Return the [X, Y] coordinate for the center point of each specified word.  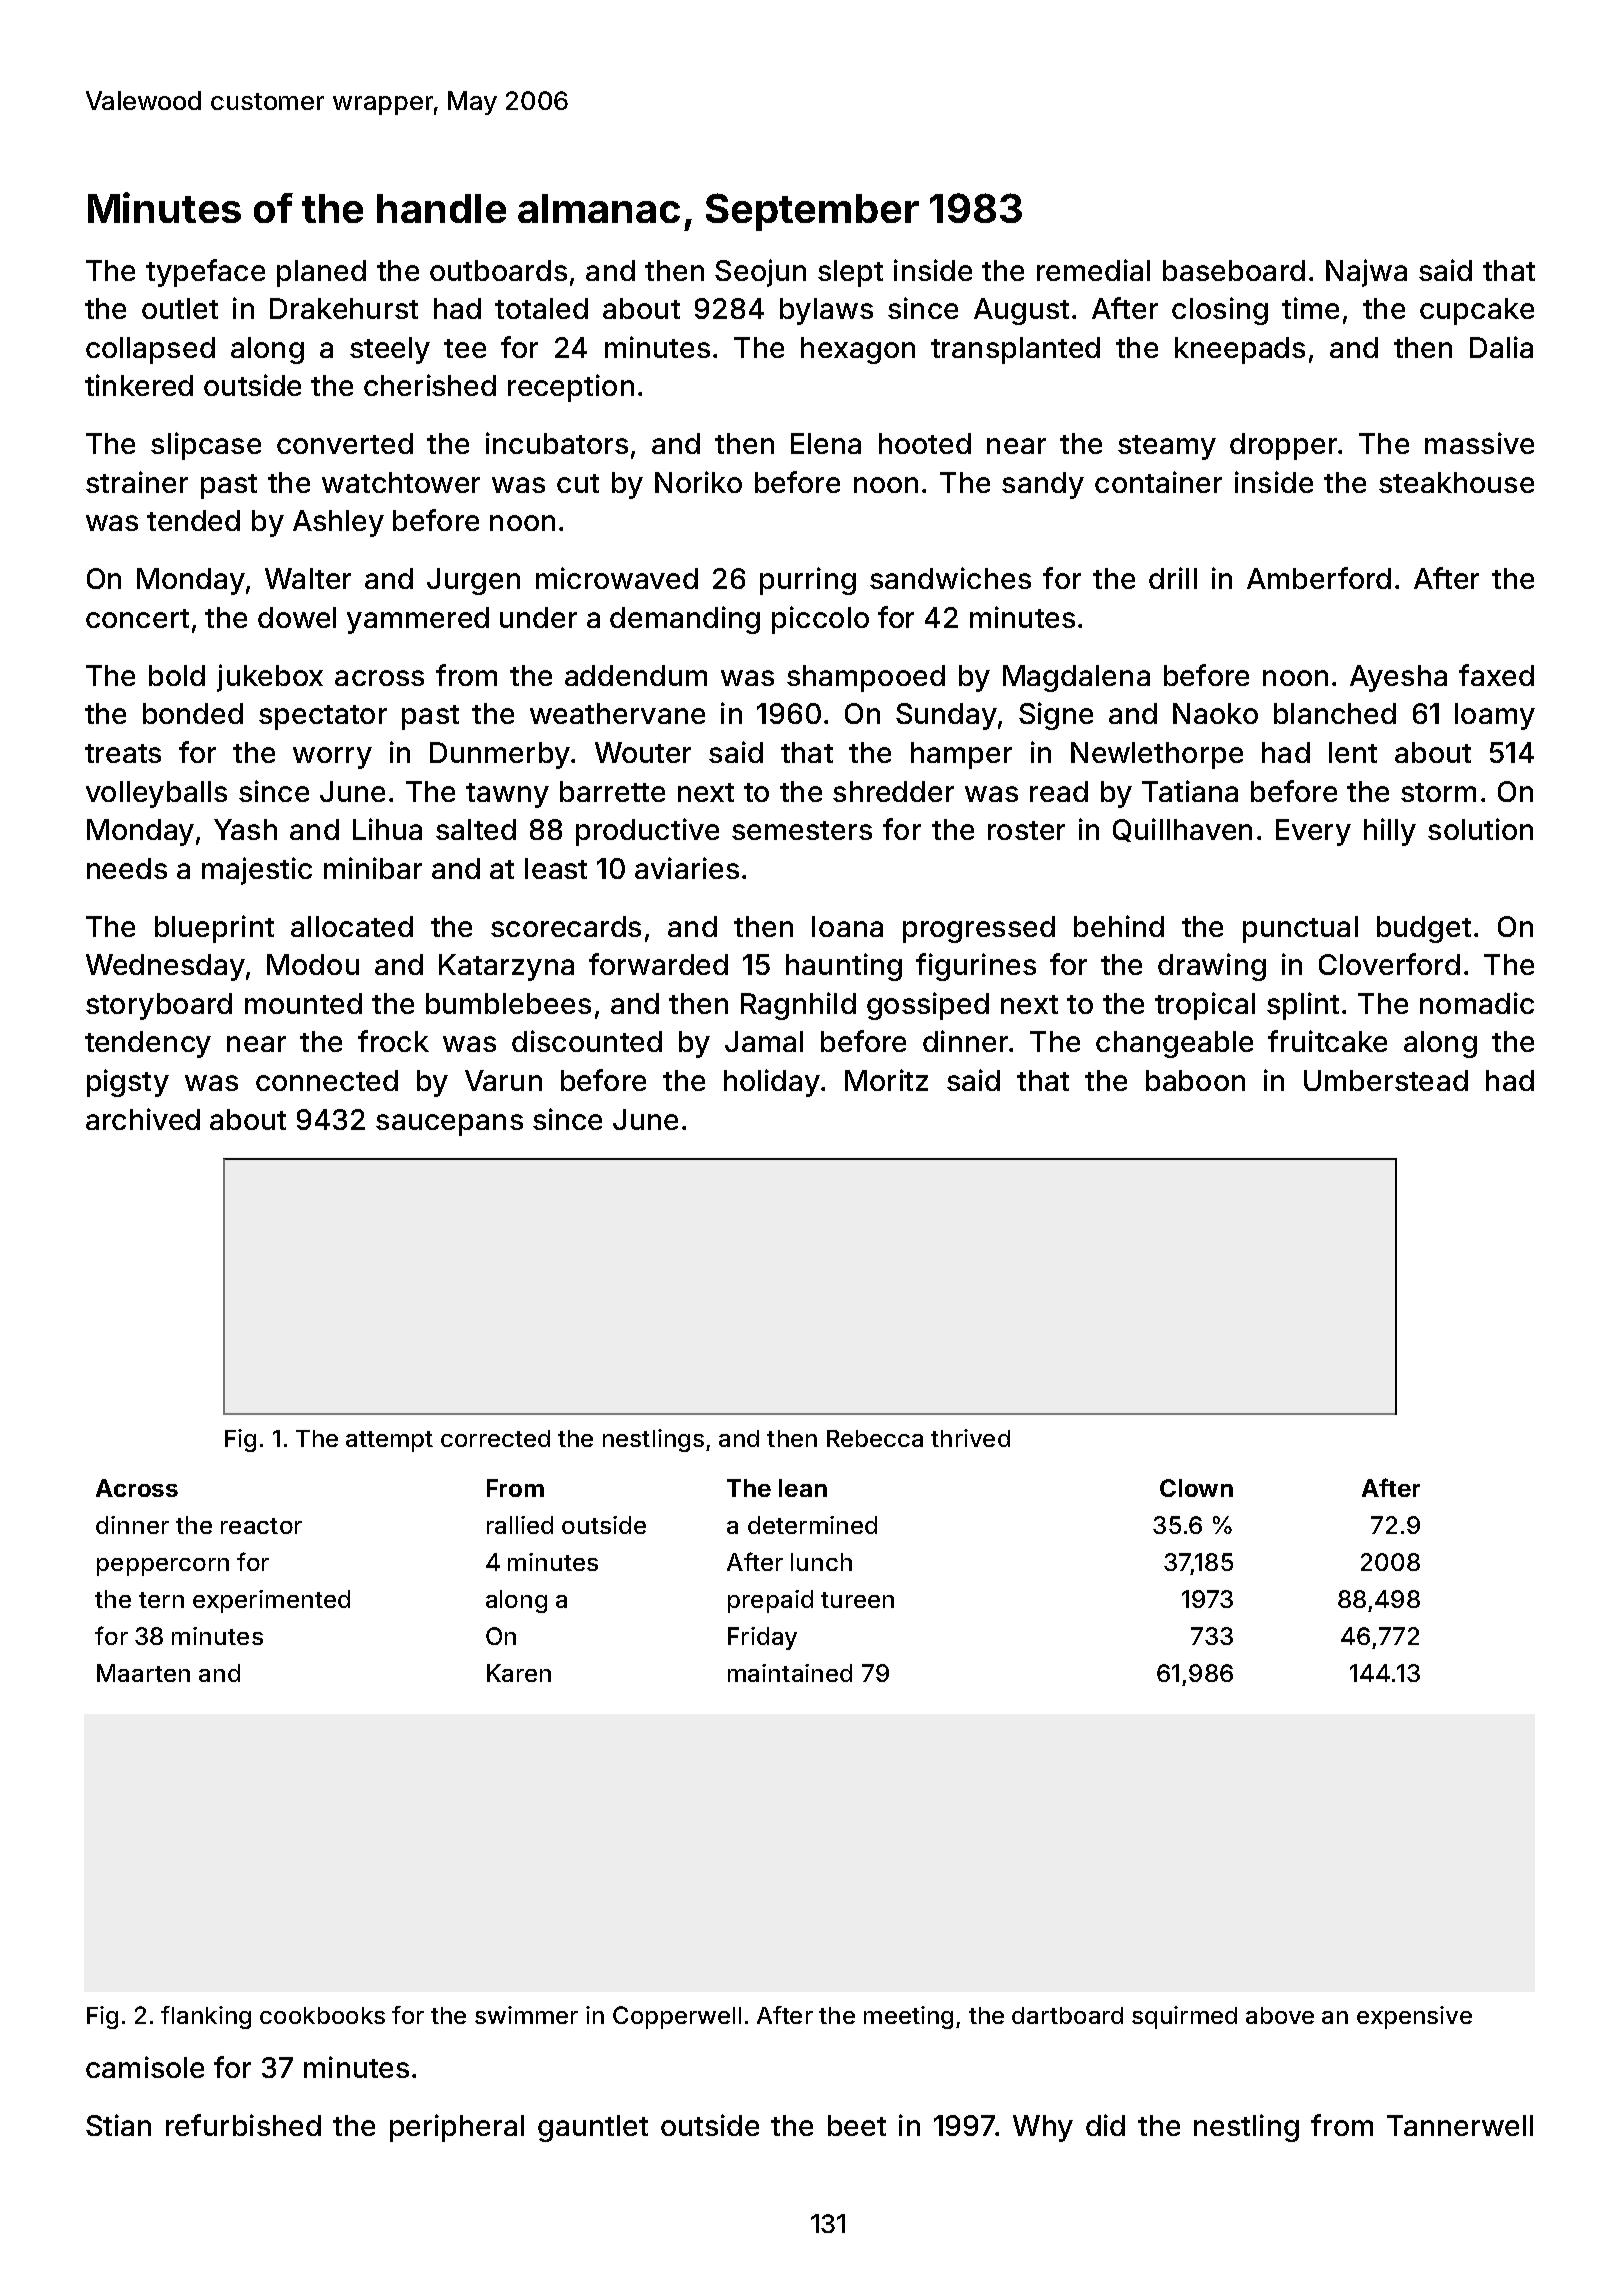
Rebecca [875, 1438]
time [1310, 308]
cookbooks [322, 2015]
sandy [1043, 485]
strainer [137, 482]
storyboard [159, 1006]
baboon [1195, 1080]
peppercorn [163, 1567]
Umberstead [1386, 1080]
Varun [503, 1080]
